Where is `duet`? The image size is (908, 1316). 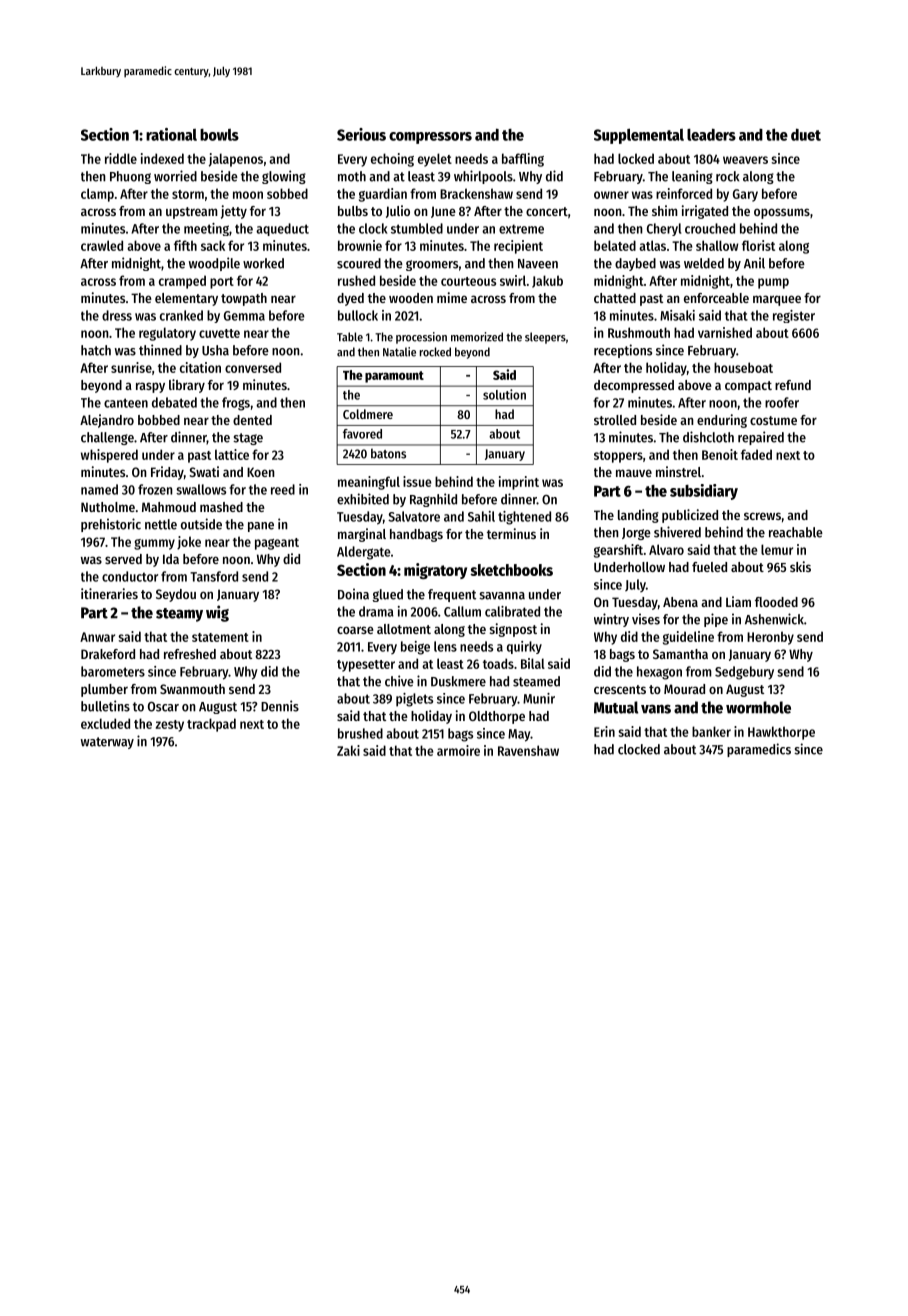 duet is located at coordinates (806, 135).
